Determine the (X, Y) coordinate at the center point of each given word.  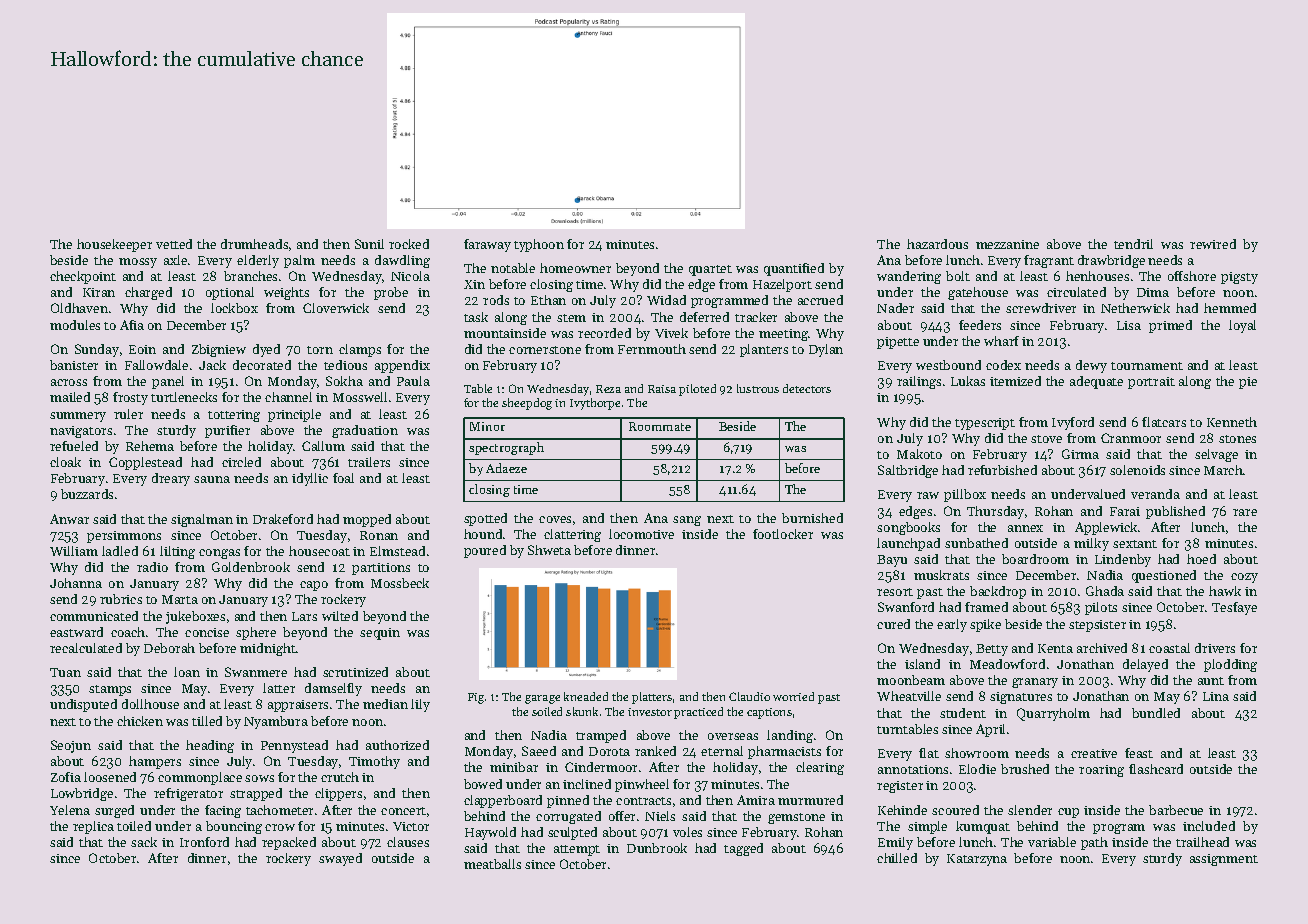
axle (175, 260)
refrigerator (188, 794)
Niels (660, 816)
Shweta (549, 550)
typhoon (539, 245)
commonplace (200, 778)
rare (1245, 512)
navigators (81, 432)
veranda (1155, 494)
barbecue (1176, 810)
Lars (304, 616)
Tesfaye (1234, 608)
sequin (380, 634)
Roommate (660, 426)
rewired (1213, 244)
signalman (202, 520)
